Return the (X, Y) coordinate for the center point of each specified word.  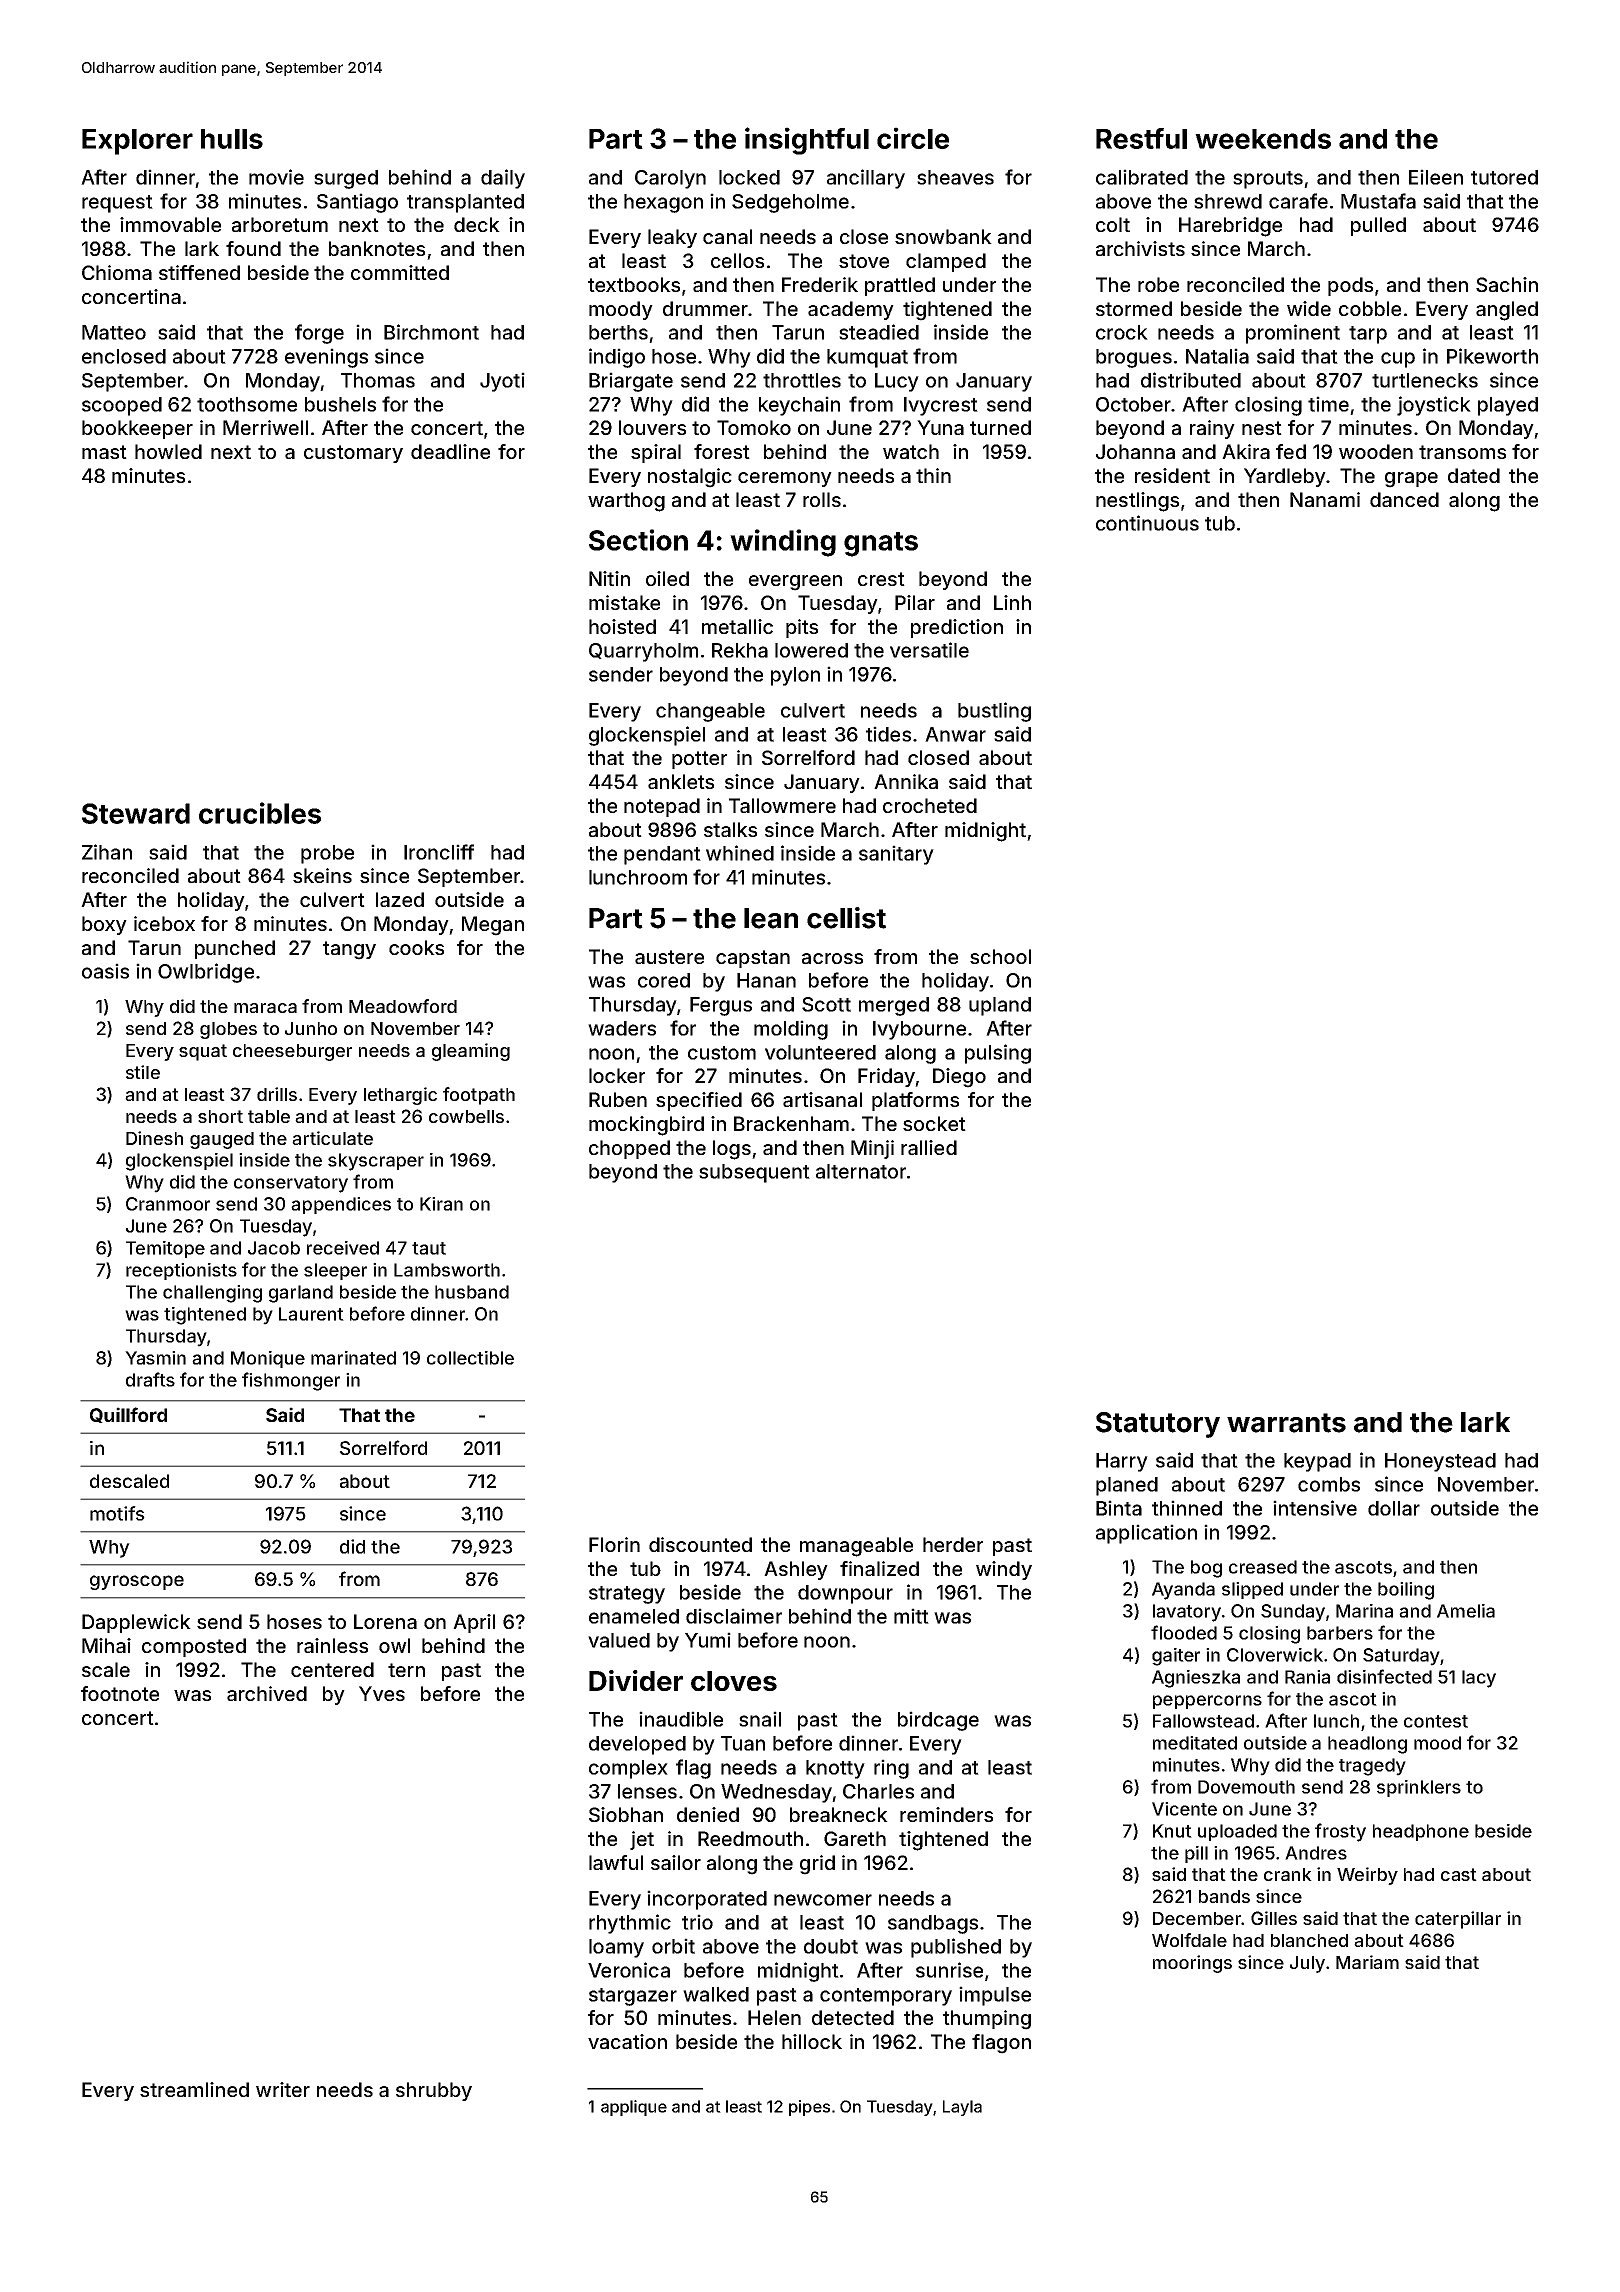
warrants (1286, 1423)
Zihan (107, 852)
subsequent (754, 1173)
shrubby (434, 2091)
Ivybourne (919, 1030)
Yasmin (155, 1358)
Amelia (1466, 1611)
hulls (232, 139)
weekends (1263, 139)
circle (913, 138)
